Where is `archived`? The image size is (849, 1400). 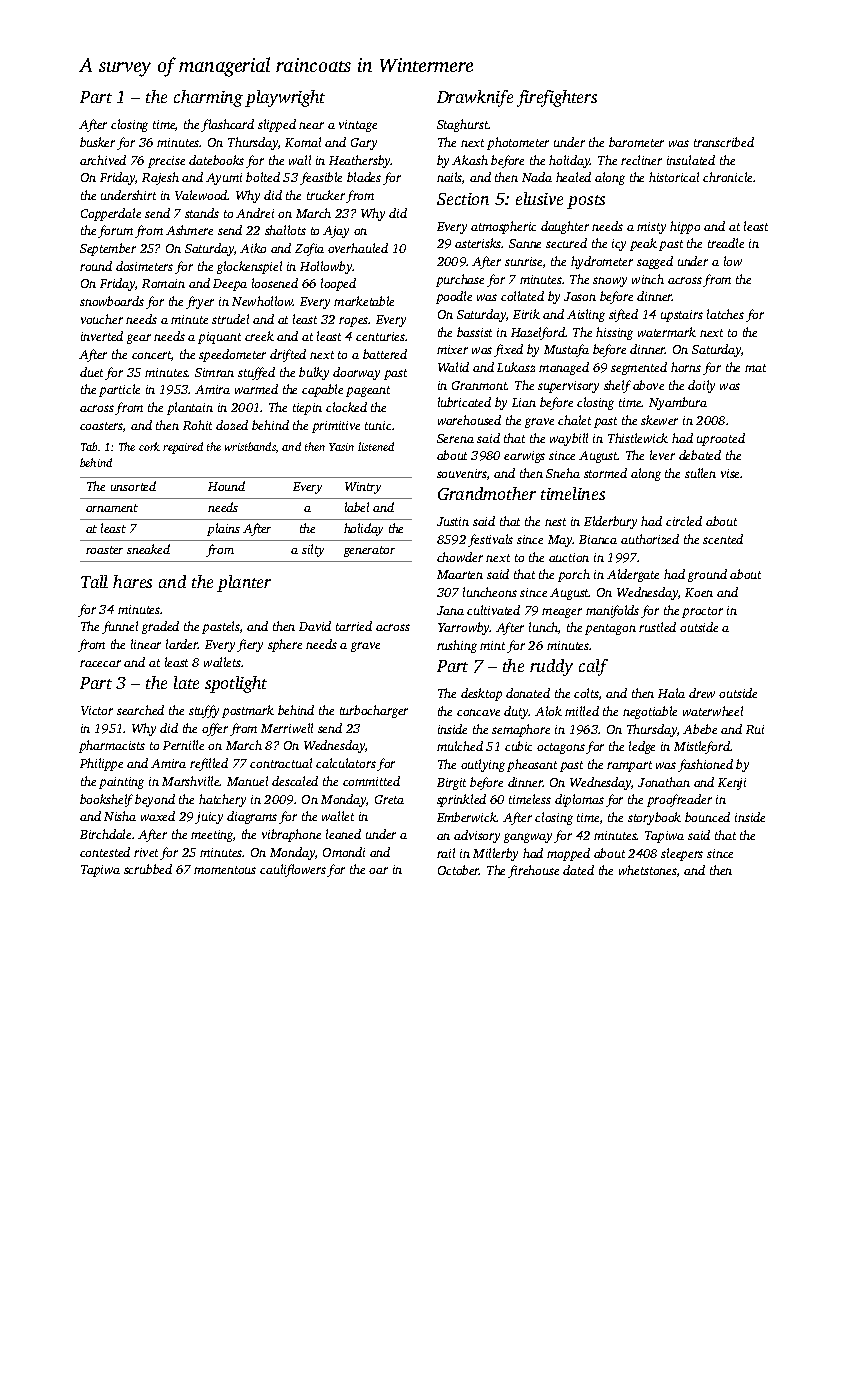
archived is located at coordinates (103, 160).
